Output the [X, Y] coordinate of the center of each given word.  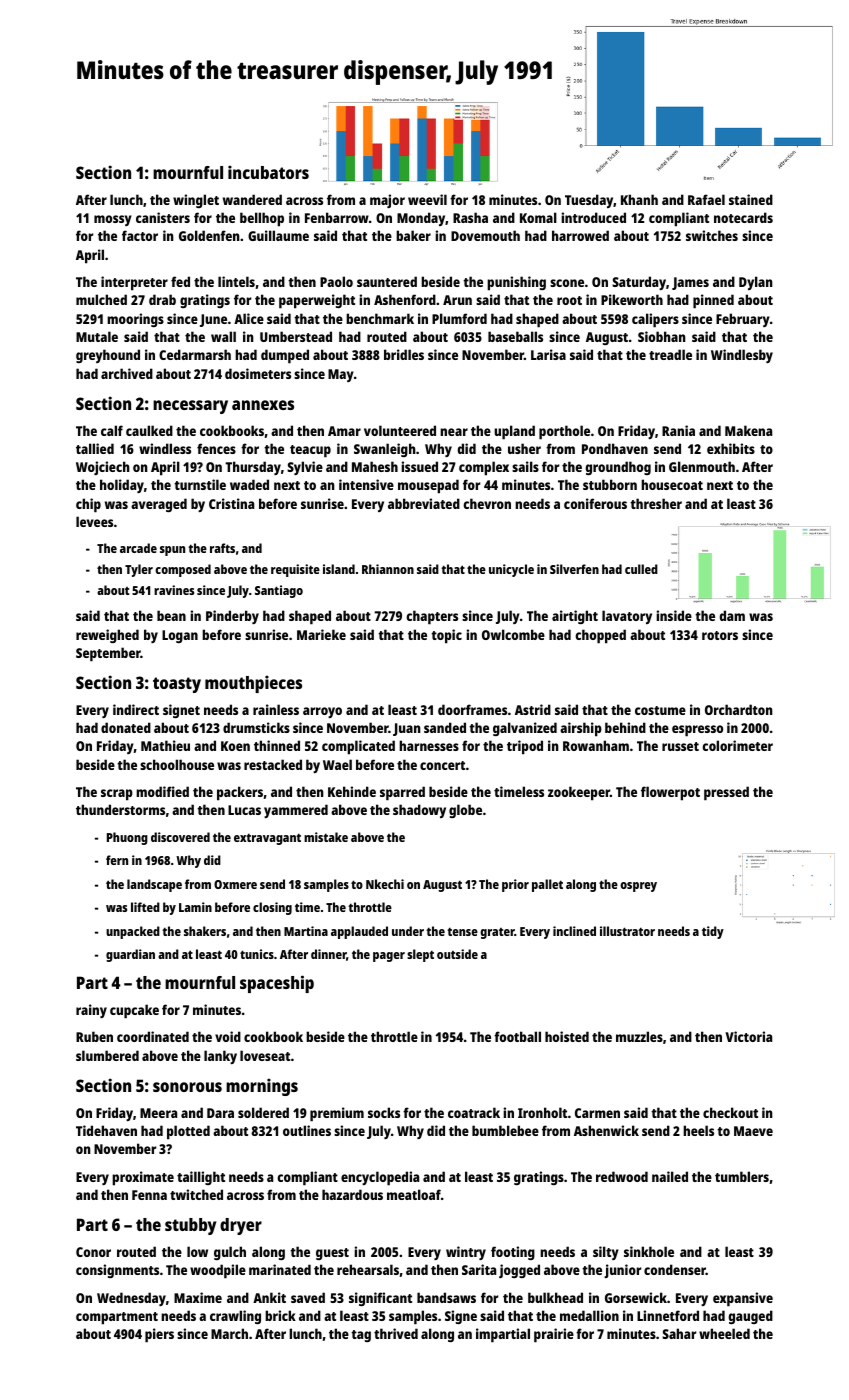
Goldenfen [209, 235]
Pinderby [232, 617]
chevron [487, 503]
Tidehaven [106, 1130]
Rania [678, 430]
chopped [600, 636]
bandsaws [446, 1297]
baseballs [515, 336]
